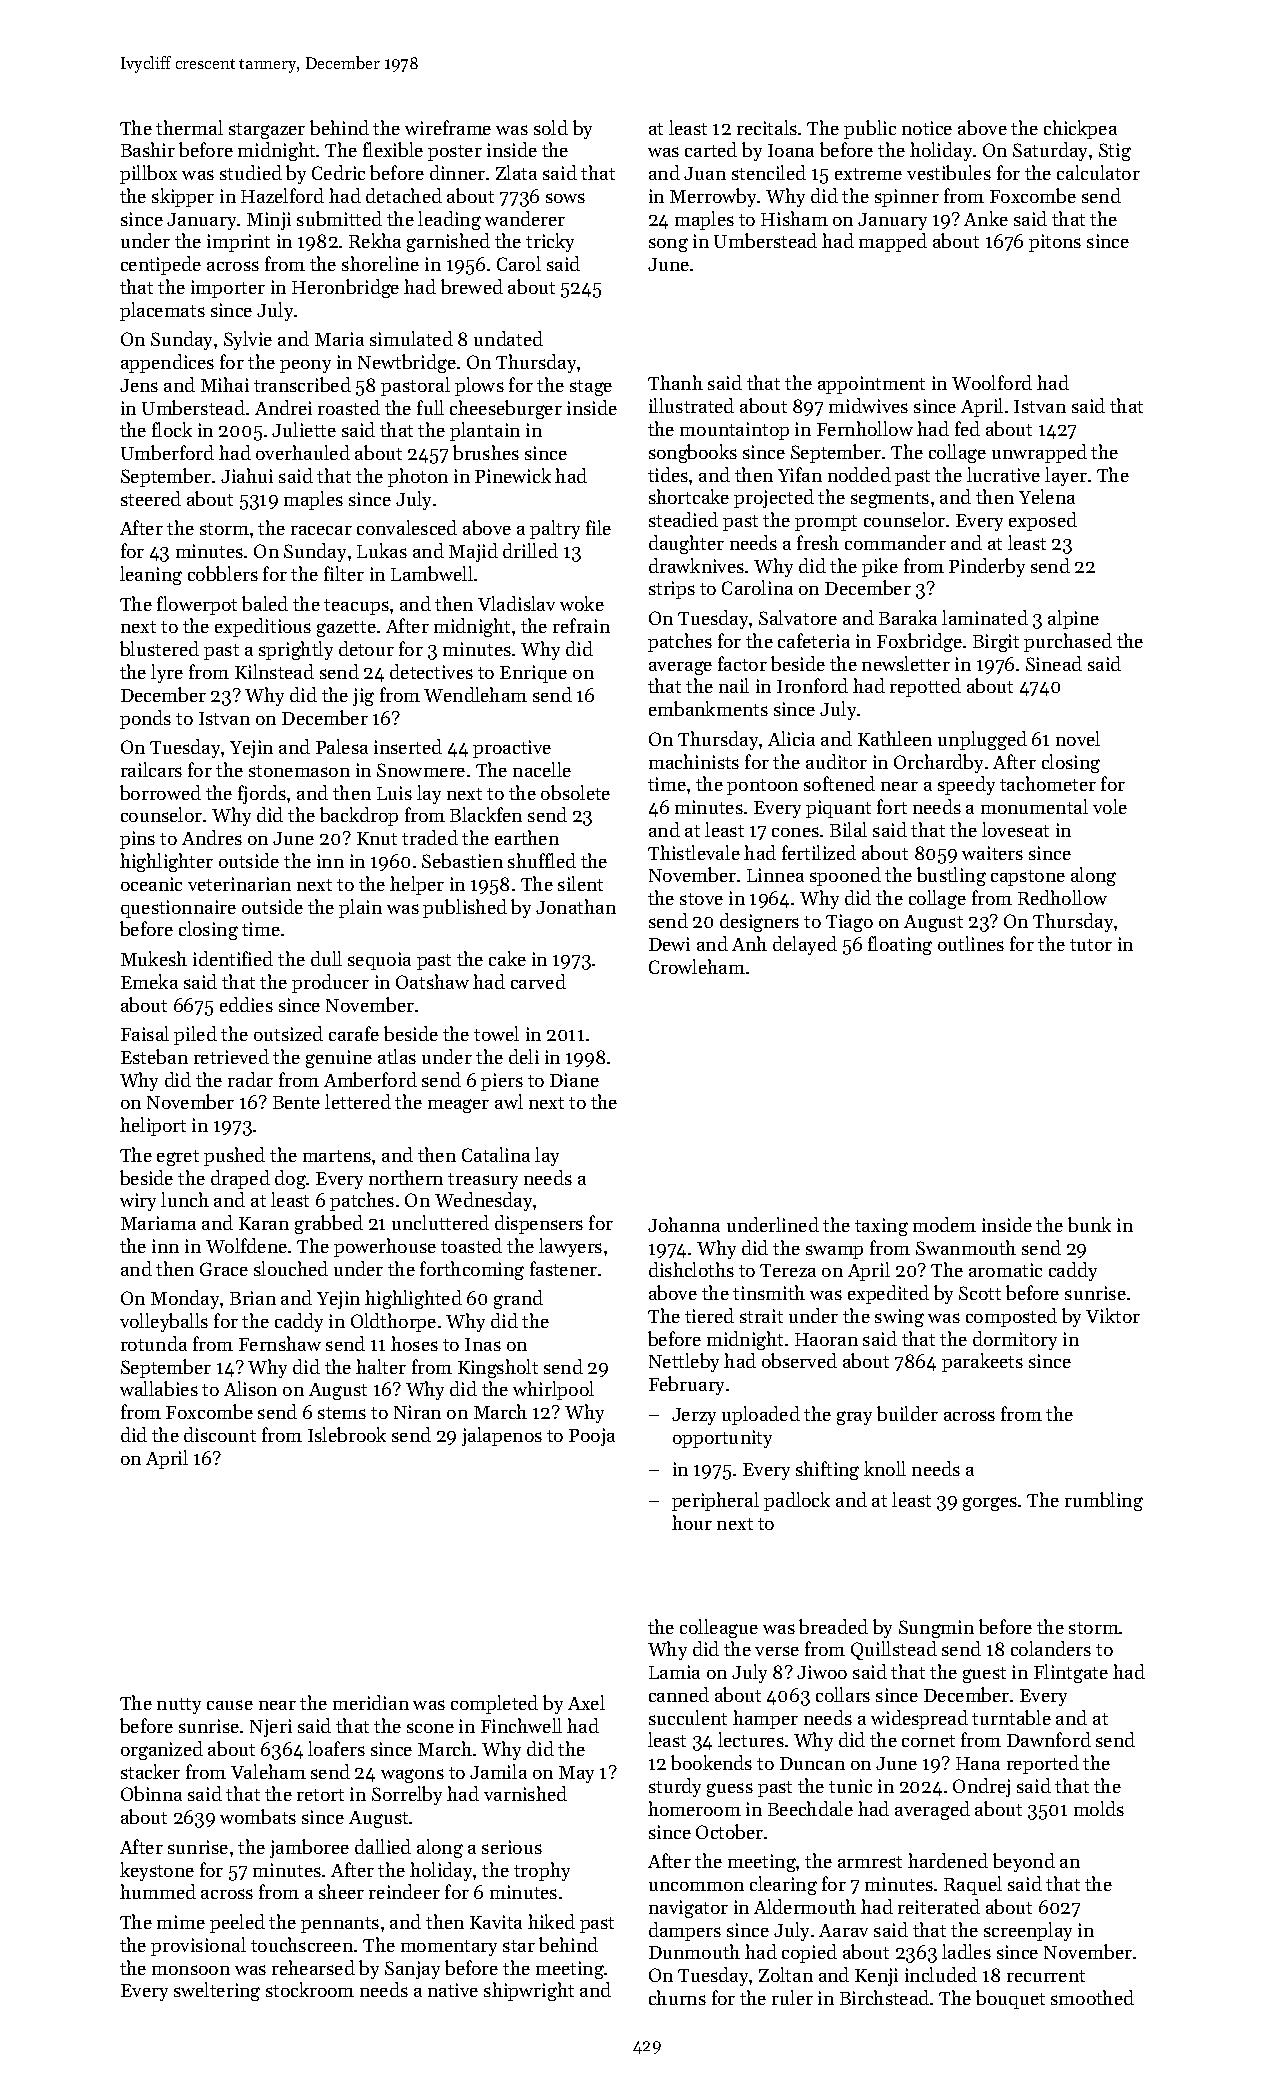  Describe the element at coordinates (483, 1344) in the page. I see `Inas` at that location.
